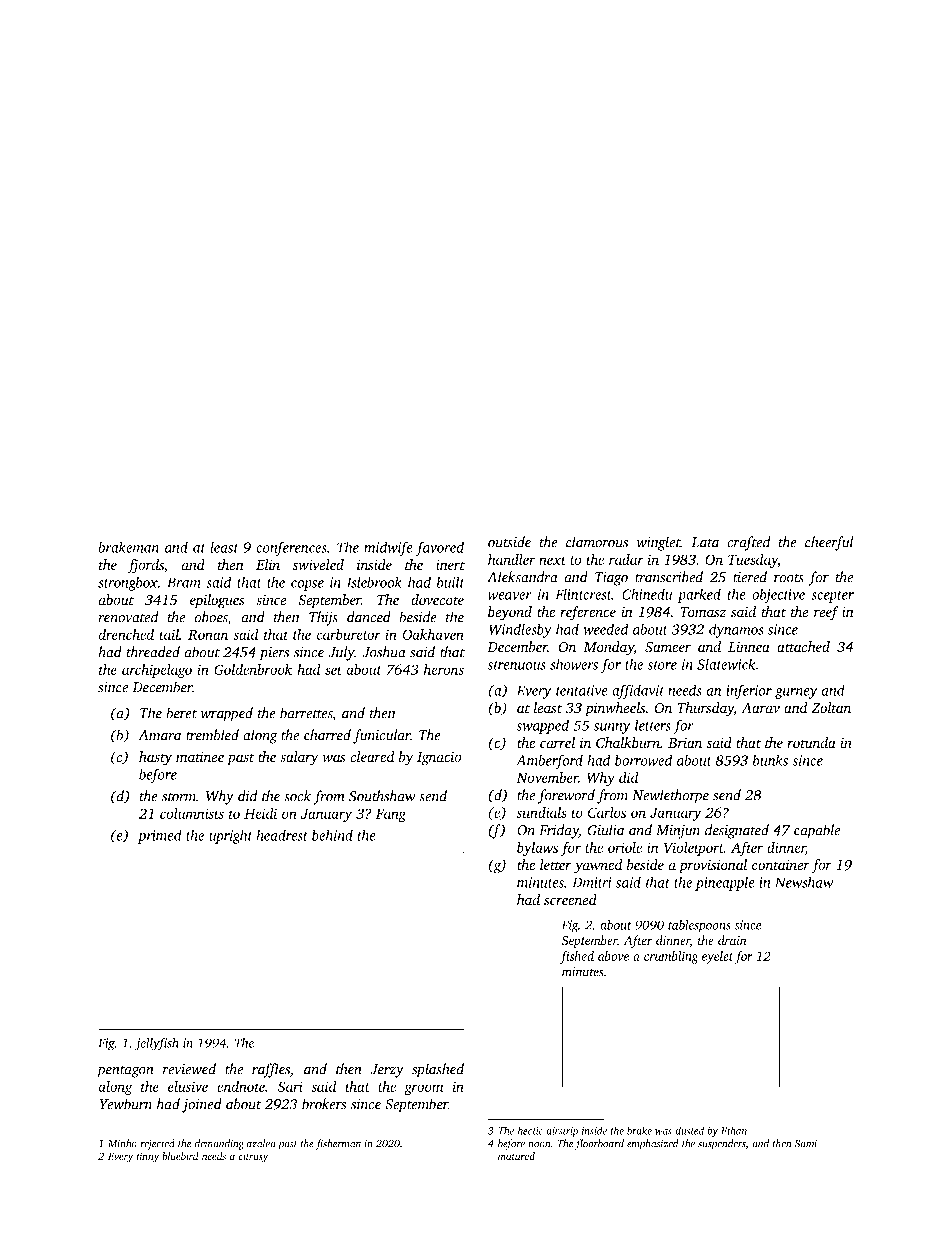  What do you see at coordinates (778, 595) in the document?
I see `objective` at bounding box center [778, 595].
